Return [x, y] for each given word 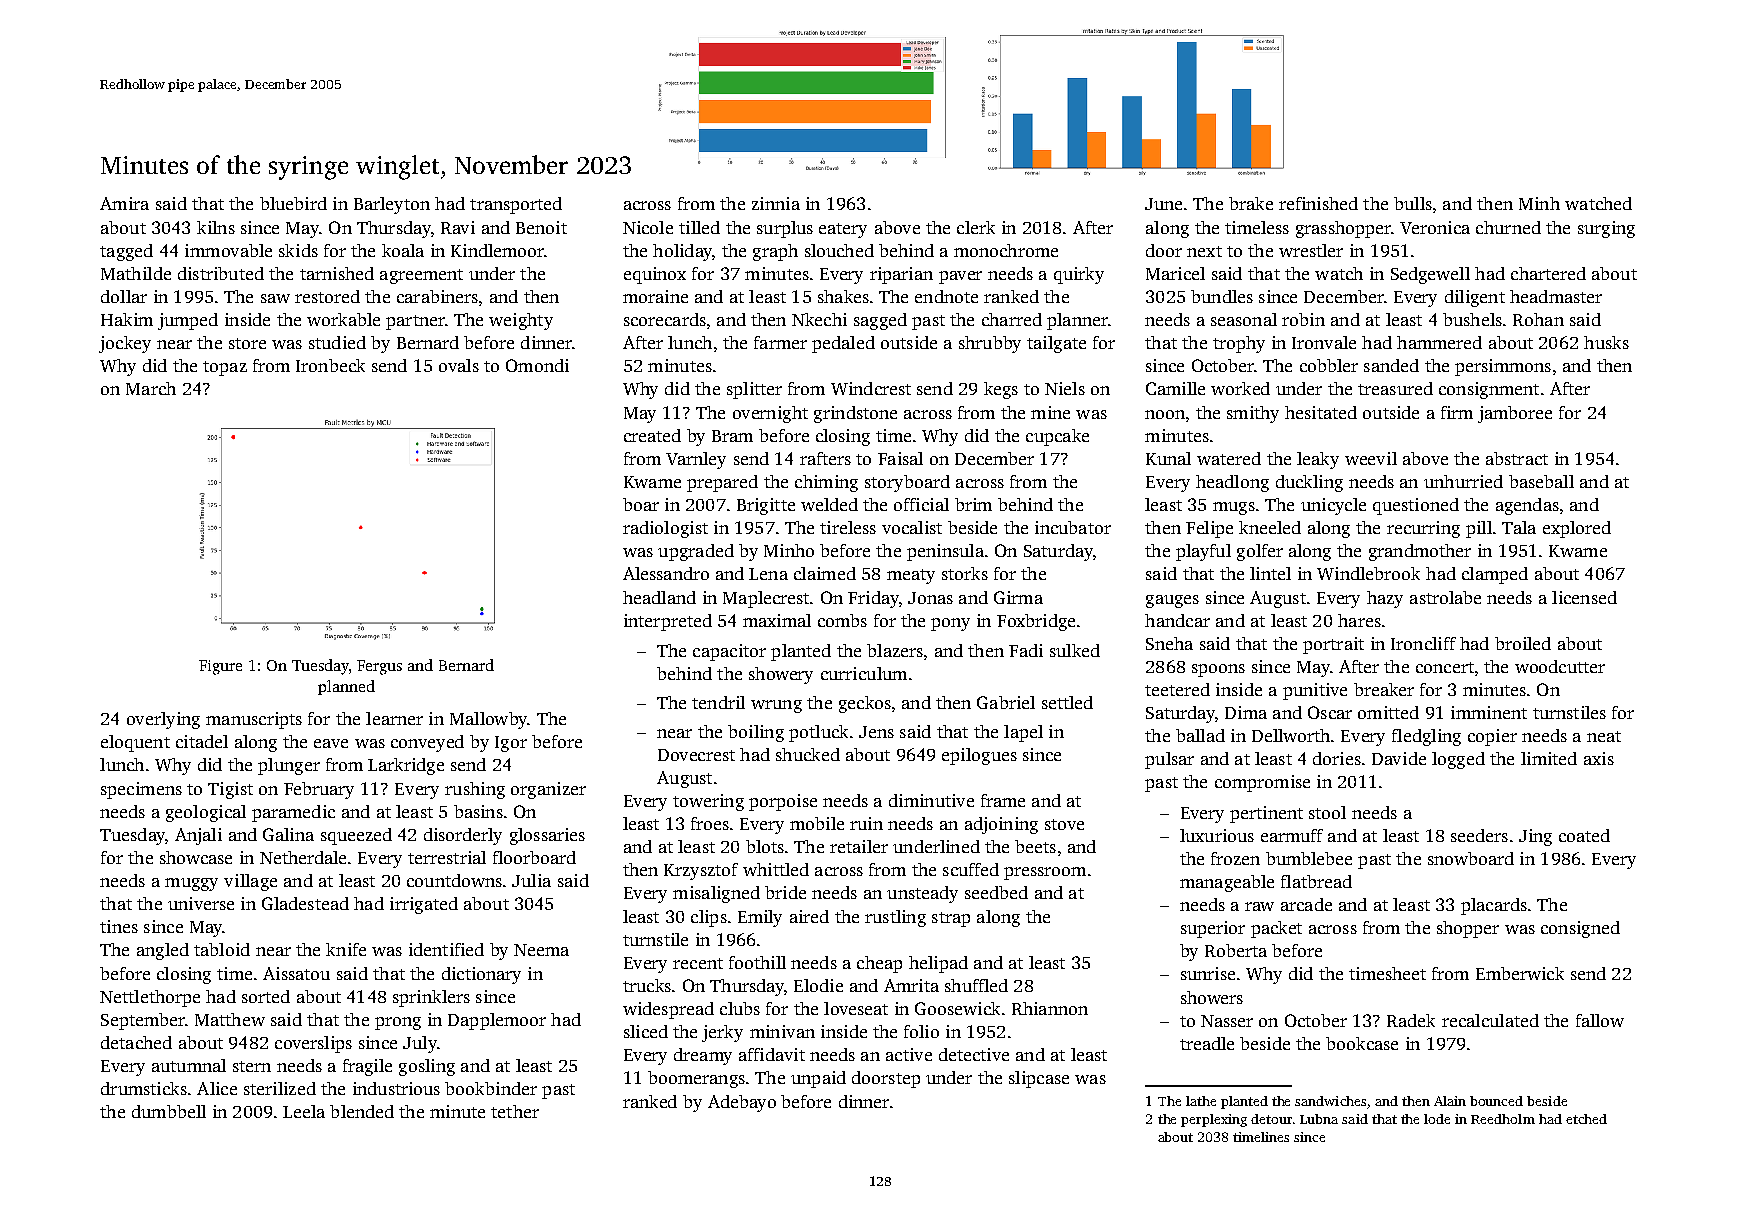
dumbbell [169, 1111]
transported [516, 205]
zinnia [776, 203]
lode [1437, 1119]
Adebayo [742, 1103]
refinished [1318, 203]
